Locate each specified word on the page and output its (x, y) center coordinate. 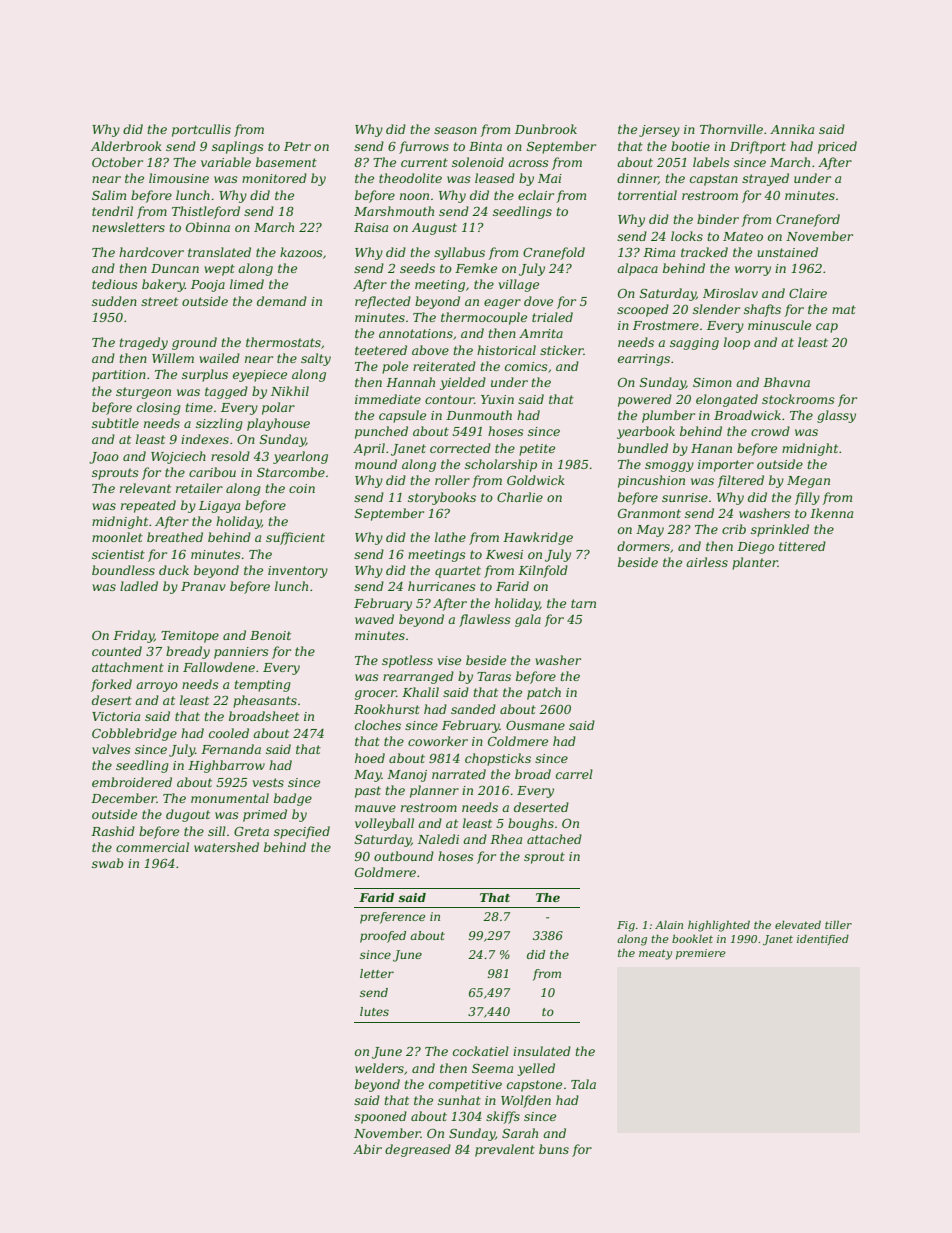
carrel (574, 774)
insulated (542, 1051)
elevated (798, 924)
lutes (374, 1011)
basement (286, 162)
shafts (762, 310)
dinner (637, 179)
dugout (188, 815)
